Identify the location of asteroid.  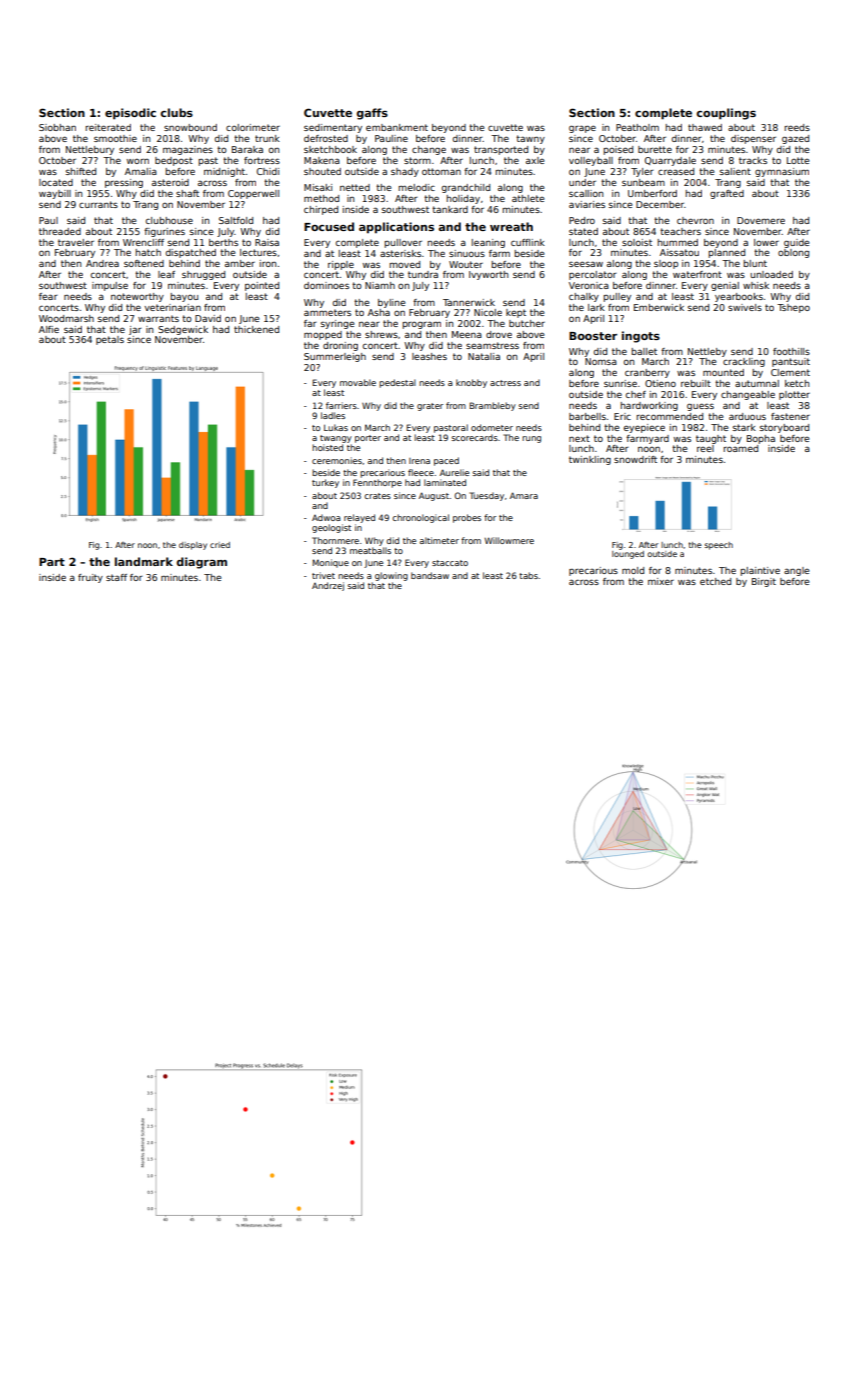
(170, 182).
